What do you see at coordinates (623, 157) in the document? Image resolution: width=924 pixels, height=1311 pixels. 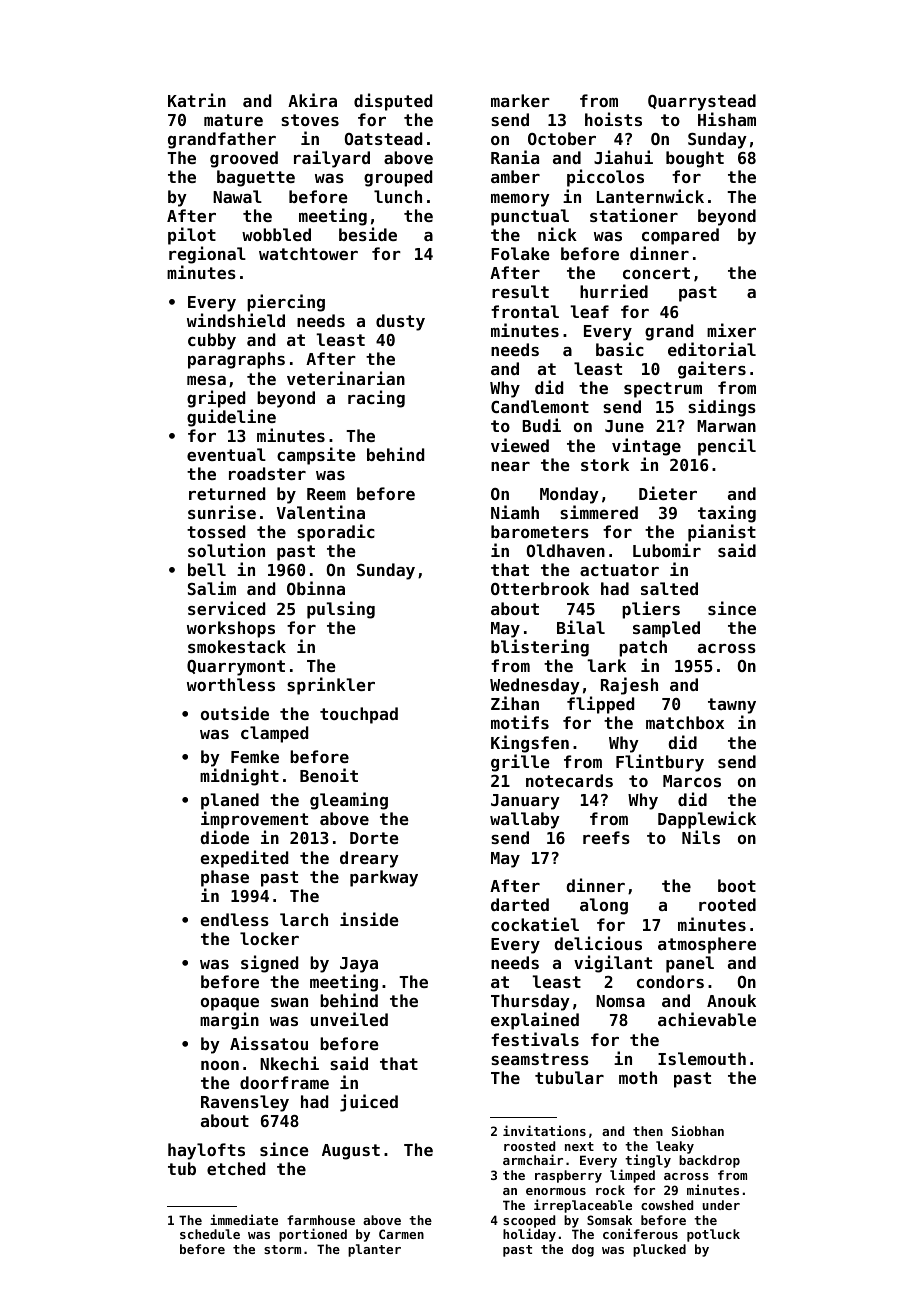 I see `Jiahui` at bounding box center [623, 157].
